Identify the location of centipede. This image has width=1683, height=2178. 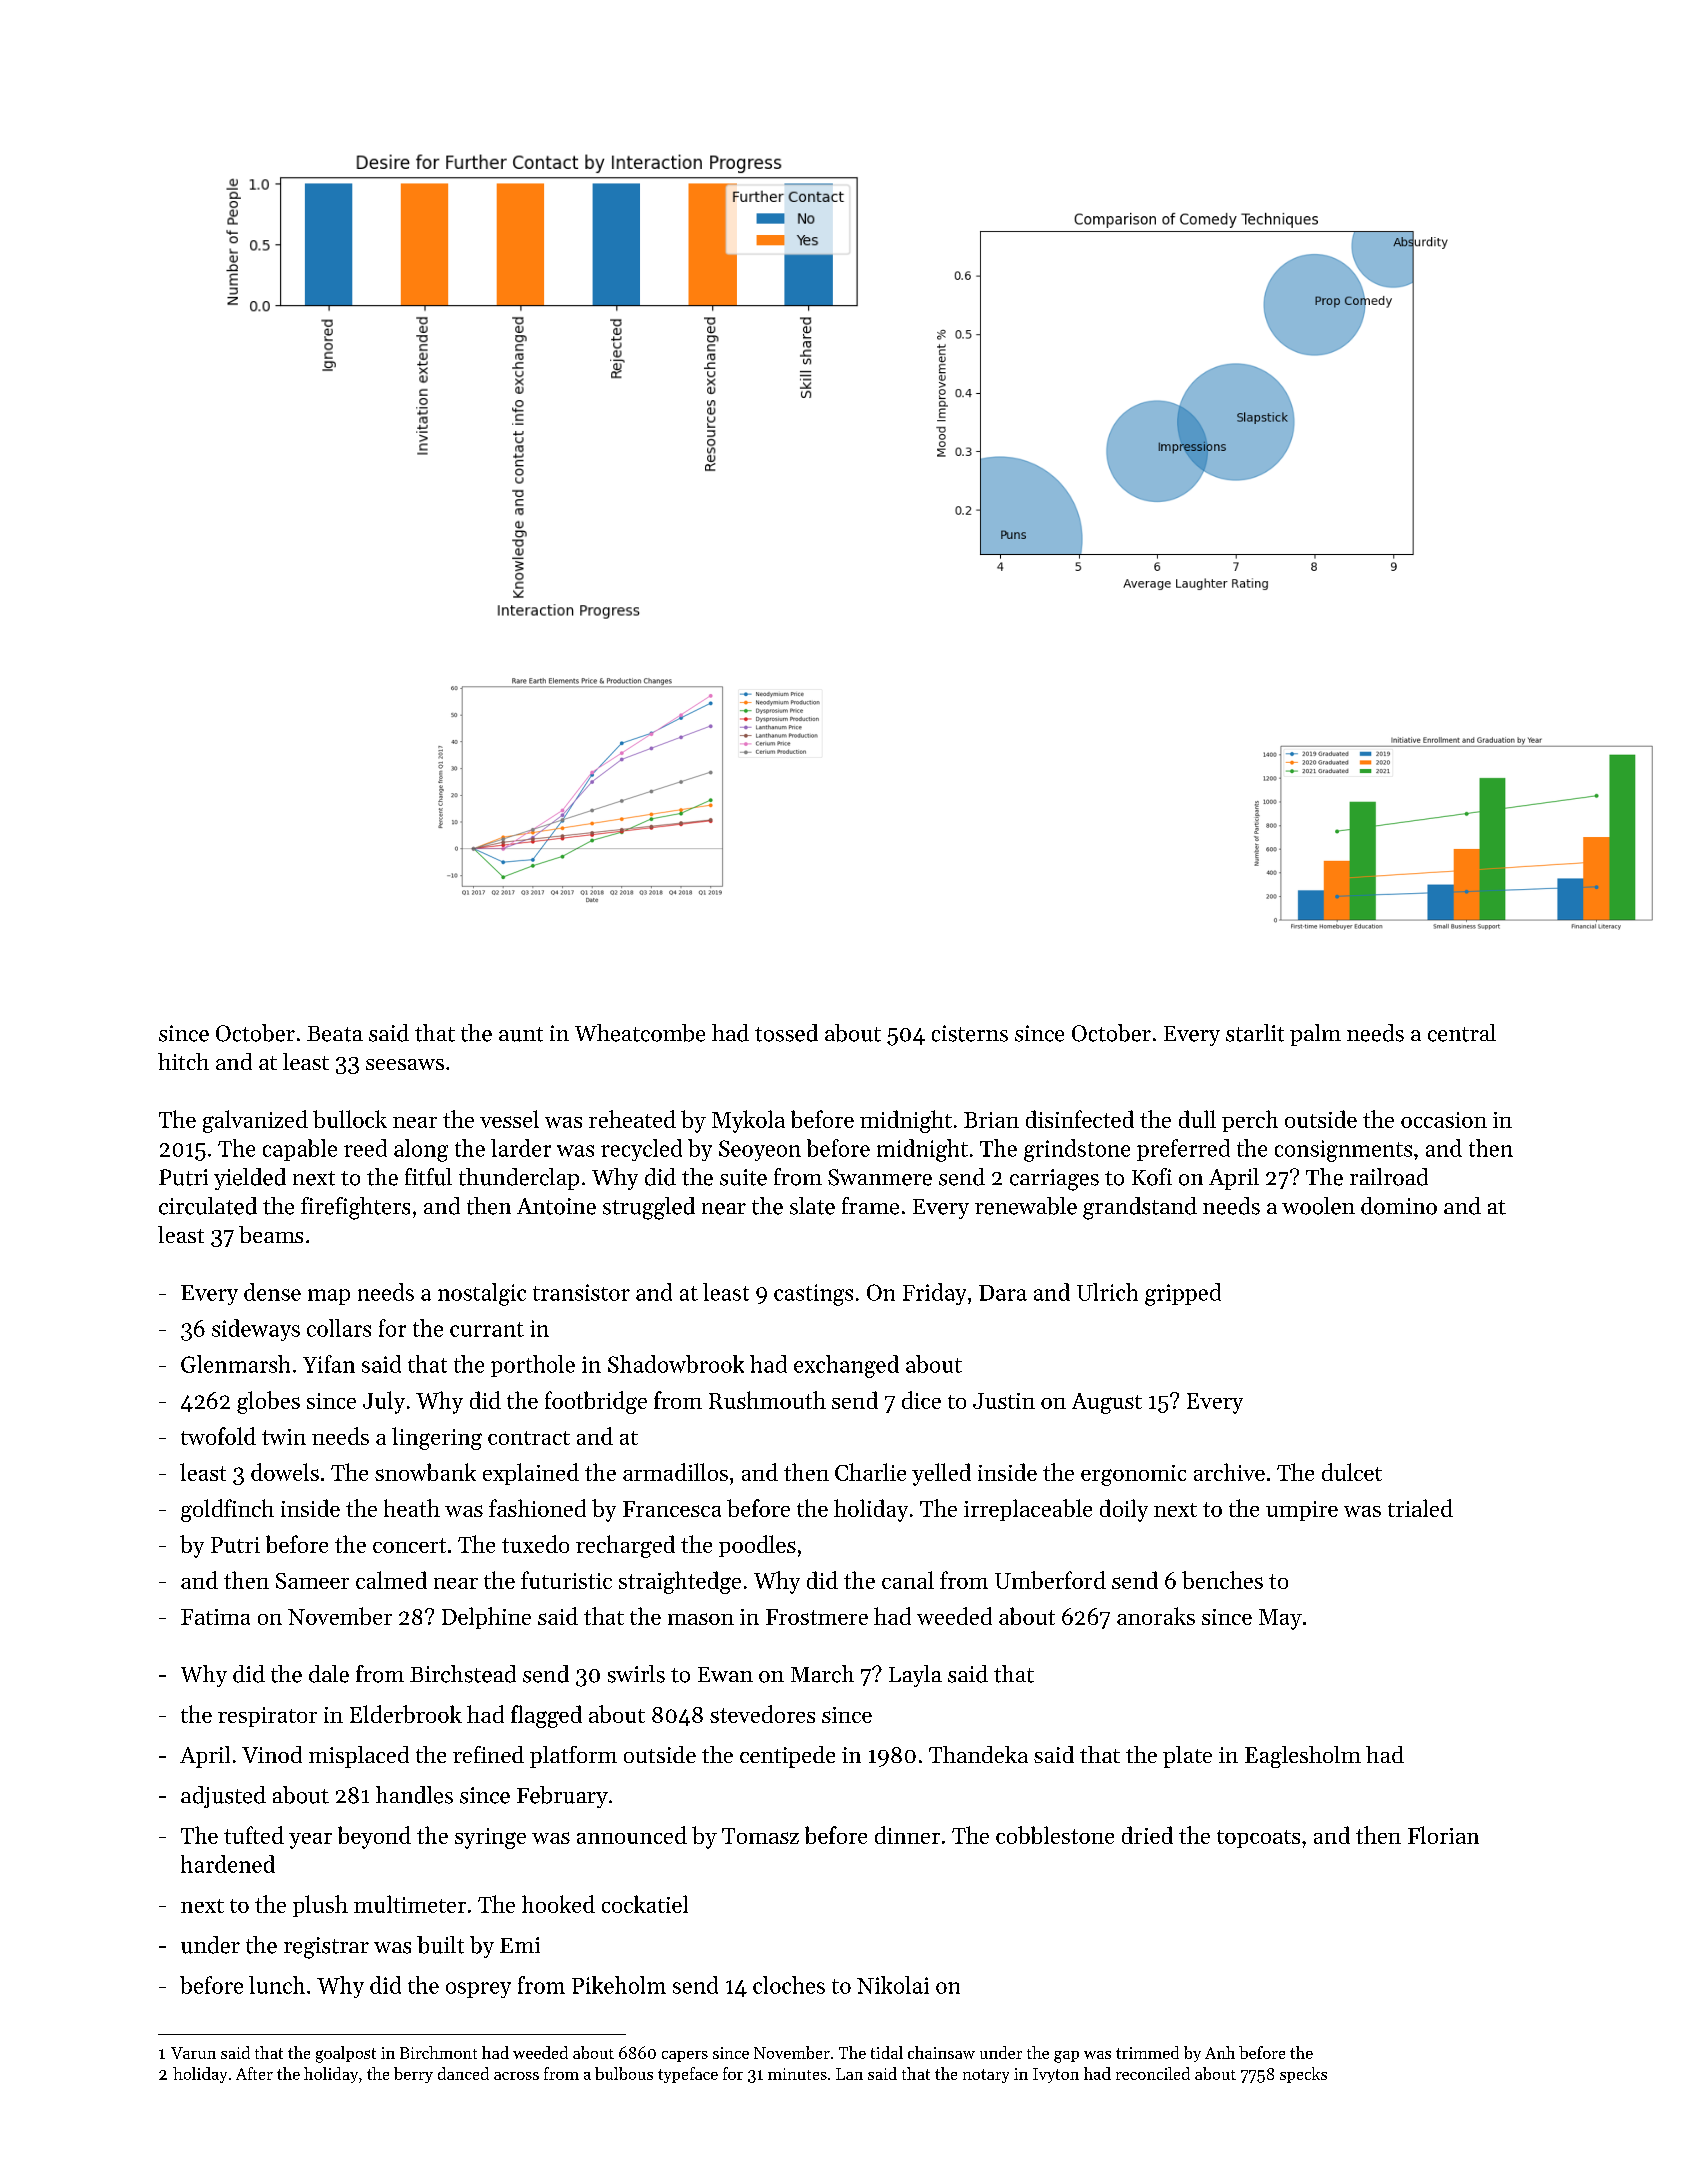
(787, 1757).
